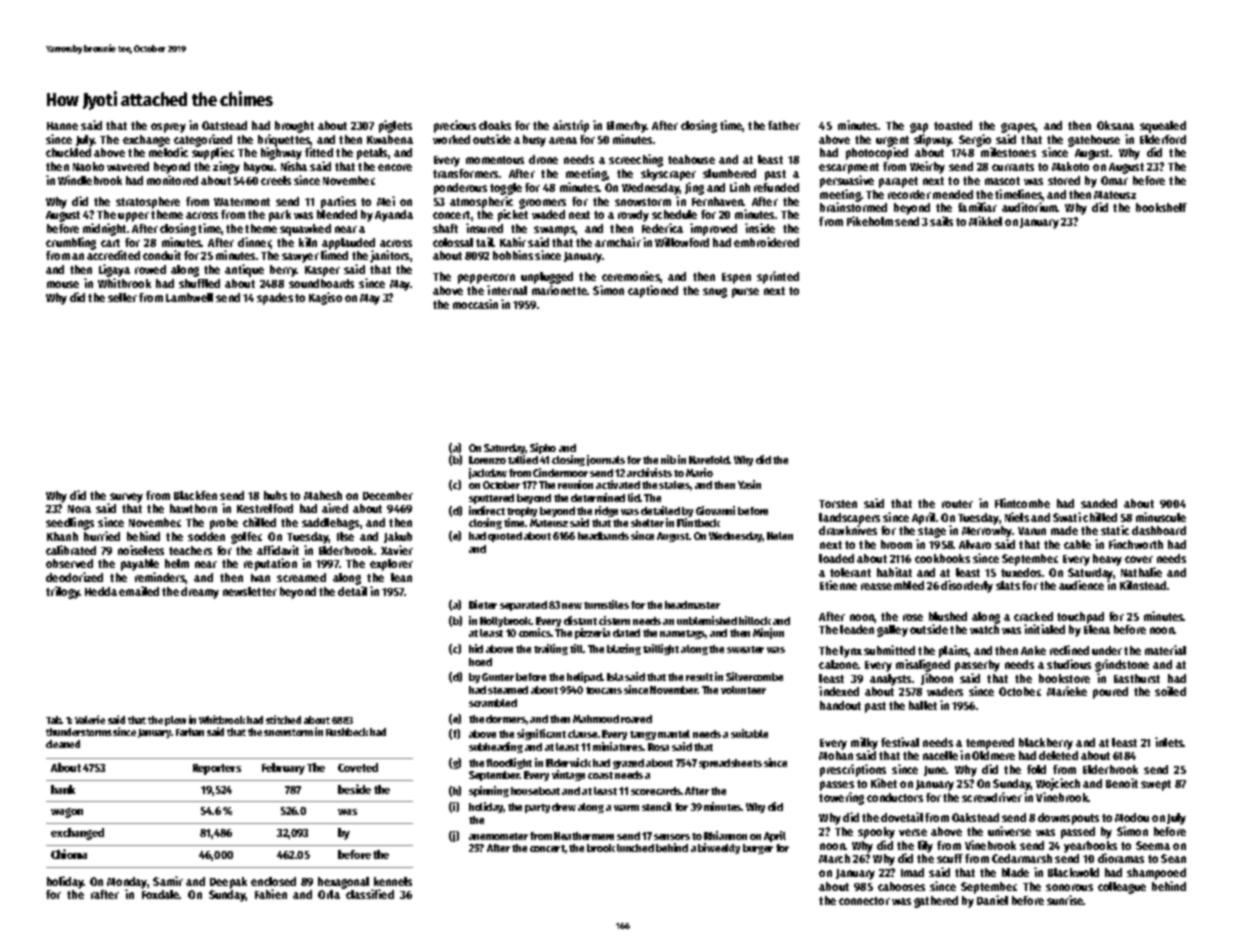  Describe the element at coordinates (1022, 503) in the document. I see `Flintcombe` at that location.
